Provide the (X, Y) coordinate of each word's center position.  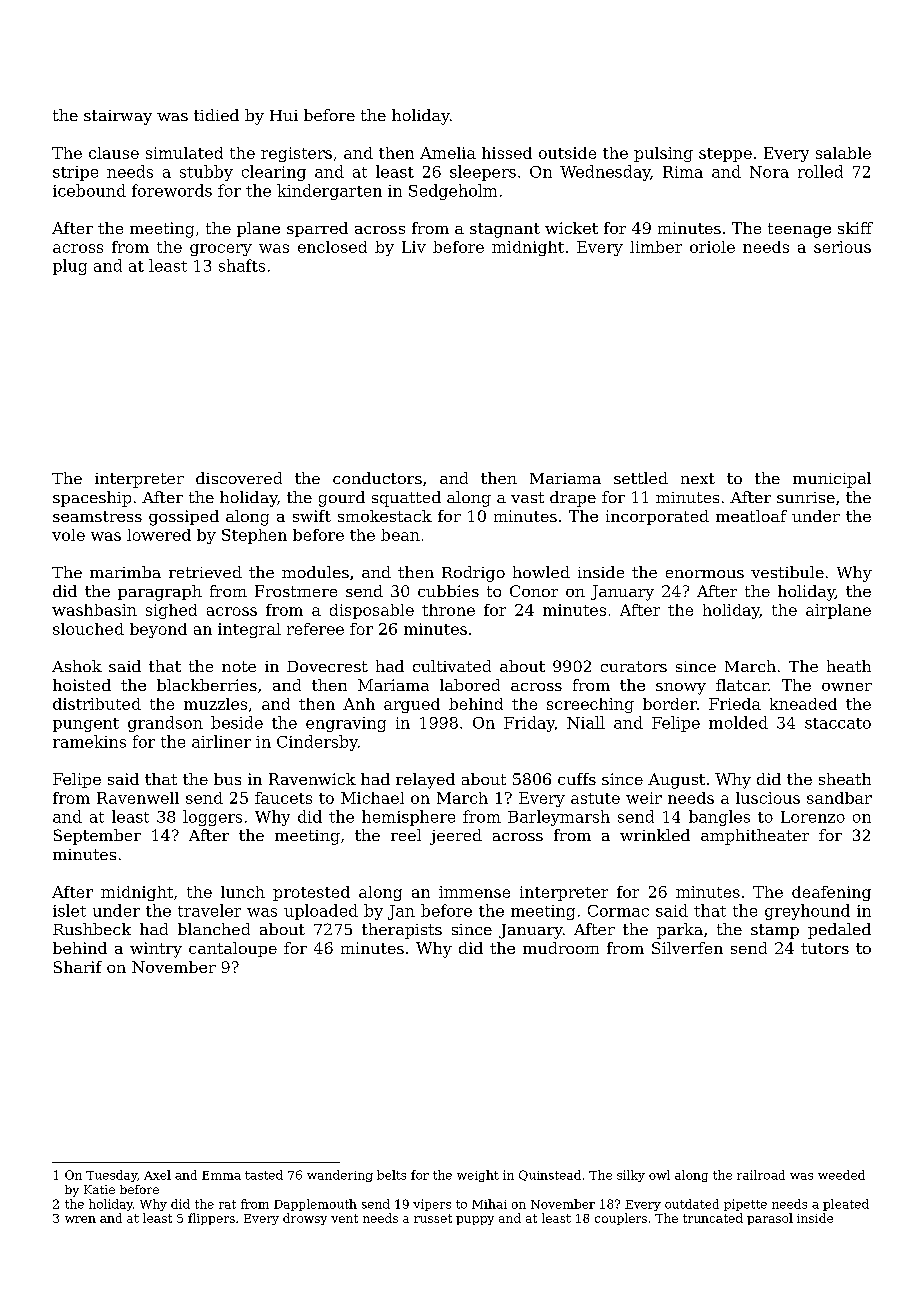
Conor (534, 591)
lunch (243, 892)
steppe (725, 155)
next (698, 478)
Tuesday (111, 1176)
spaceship (92, 499)
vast (527, 497)
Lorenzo (813, 817)
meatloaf (751, 516)
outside (567, 153)
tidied (216, 115)
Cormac (618, 911)
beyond (158, 630)
